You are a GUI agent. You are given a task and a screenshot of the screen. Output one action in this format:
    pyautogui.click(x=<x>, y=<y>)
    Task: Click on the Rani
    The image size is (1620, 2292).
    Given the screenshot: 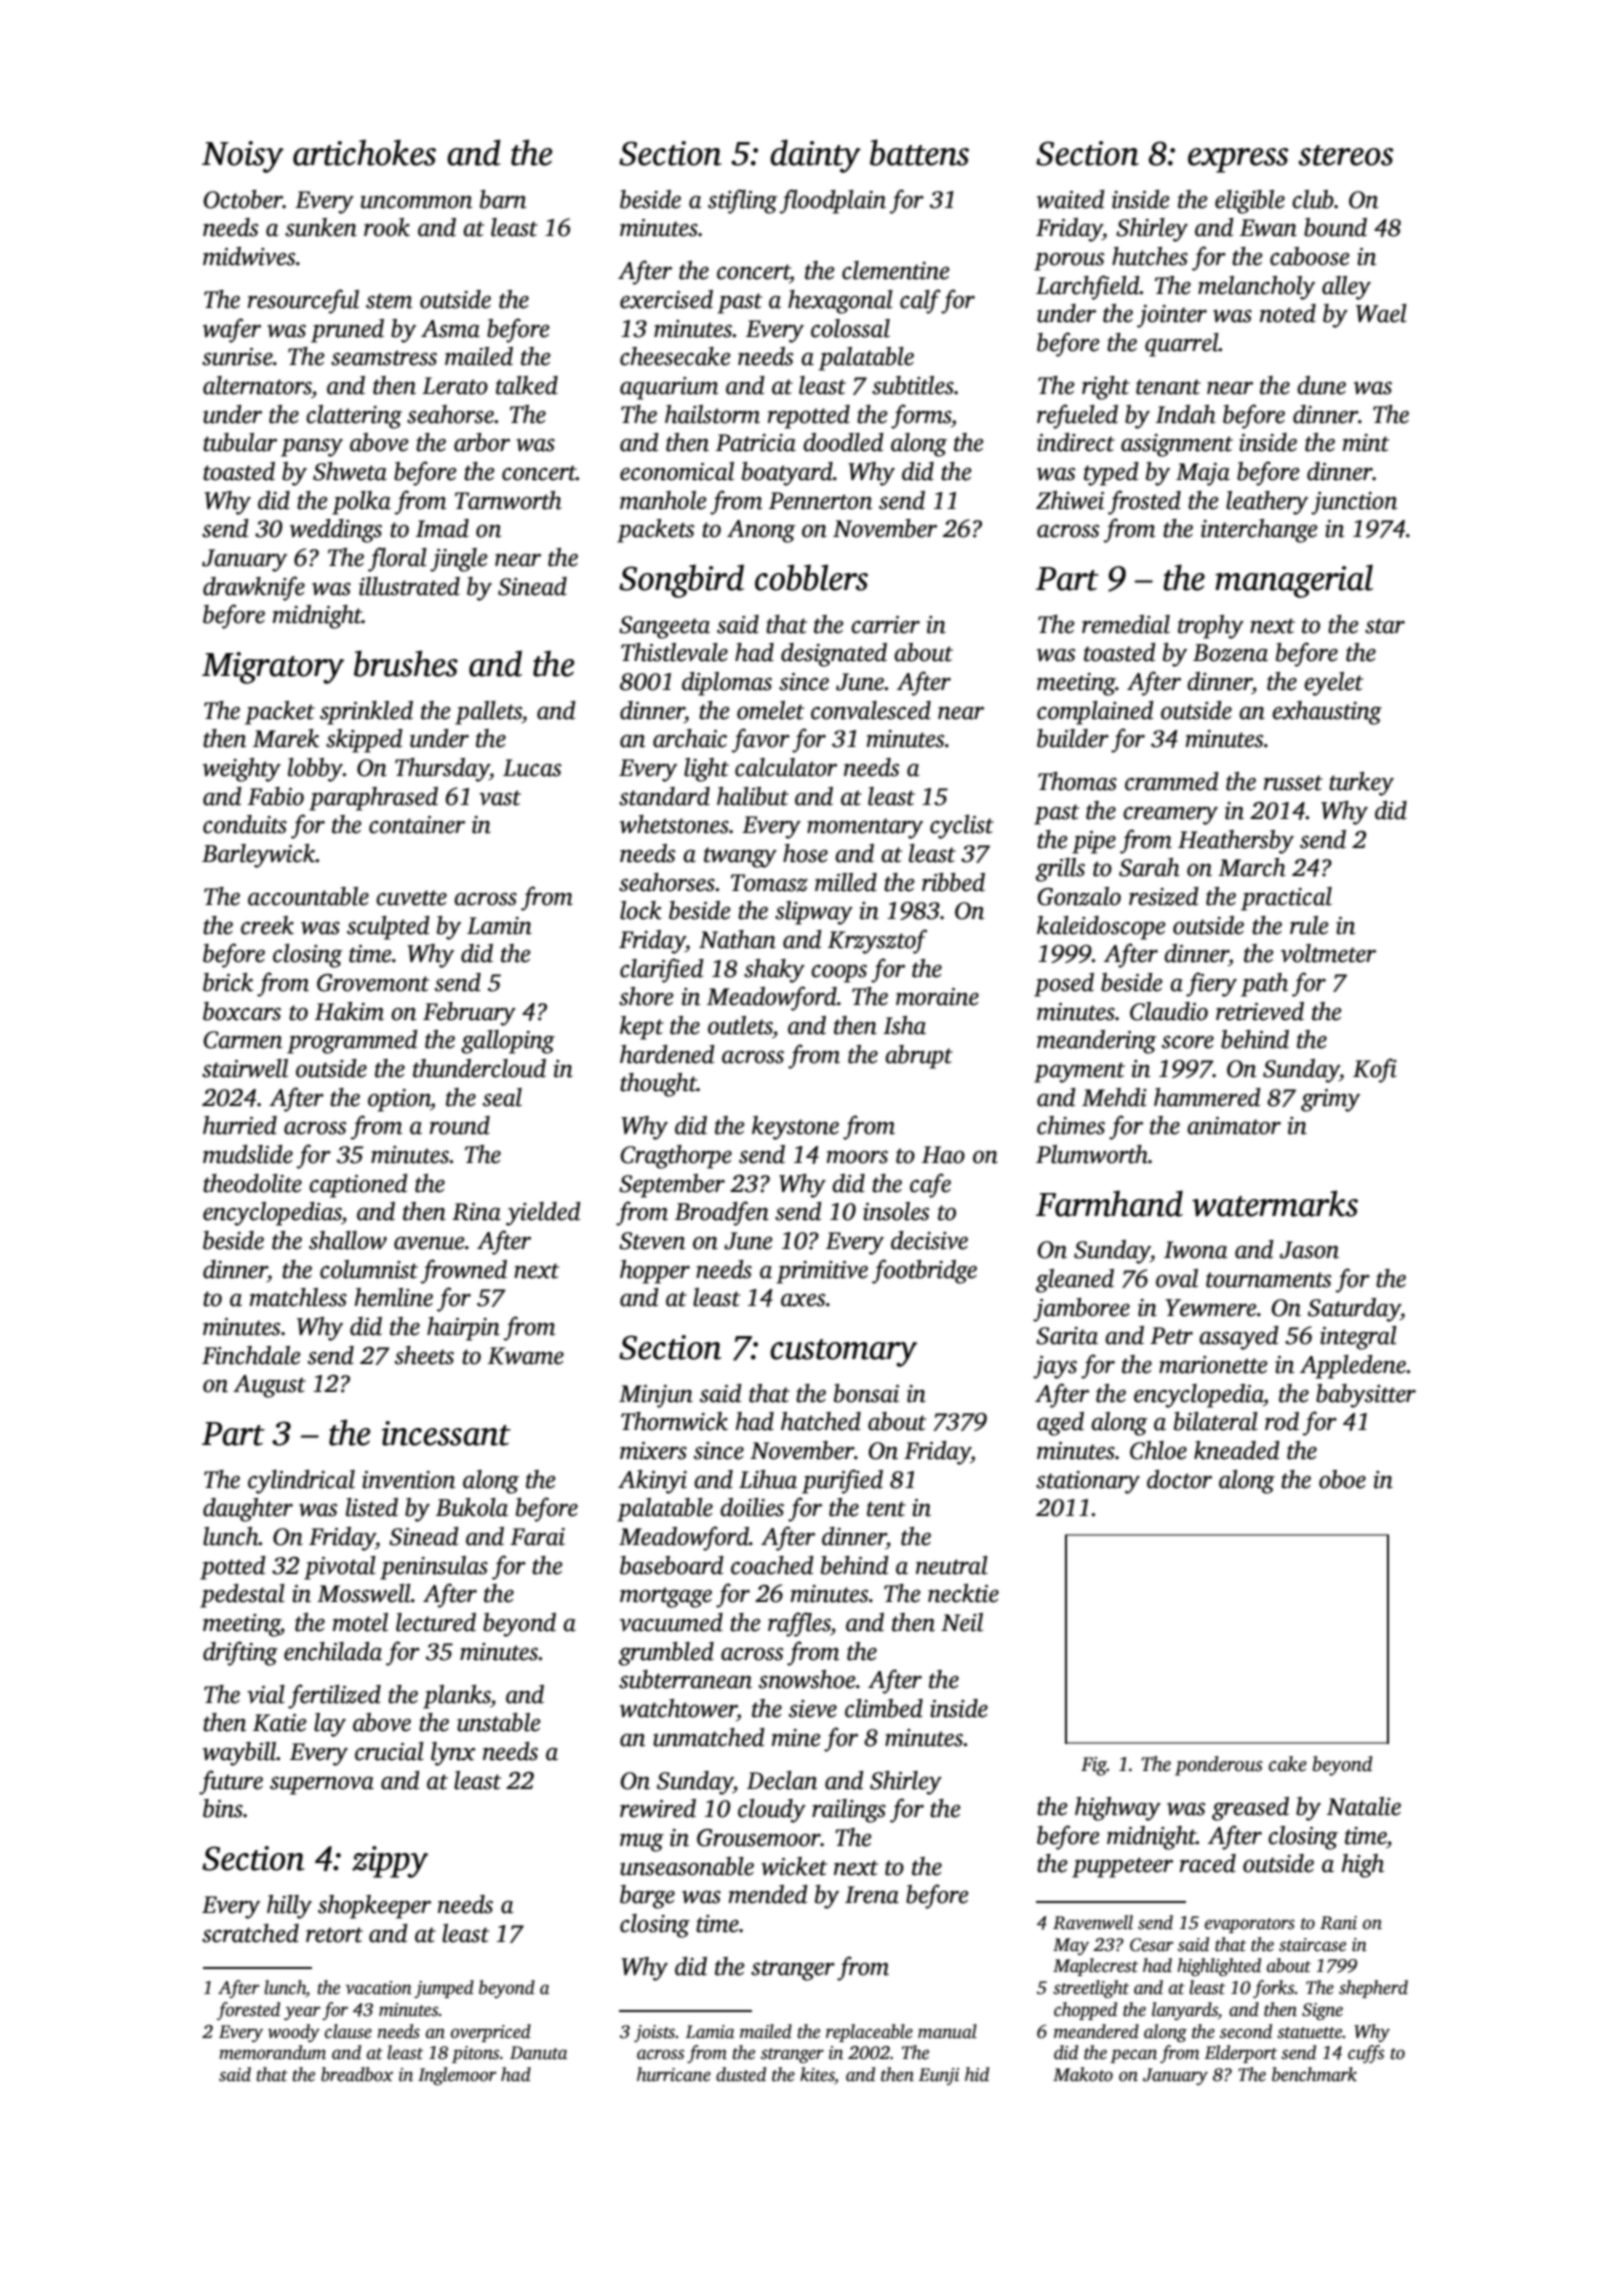 What is the action you would take?
    pyautogui.click(x=1338, y=1923)
